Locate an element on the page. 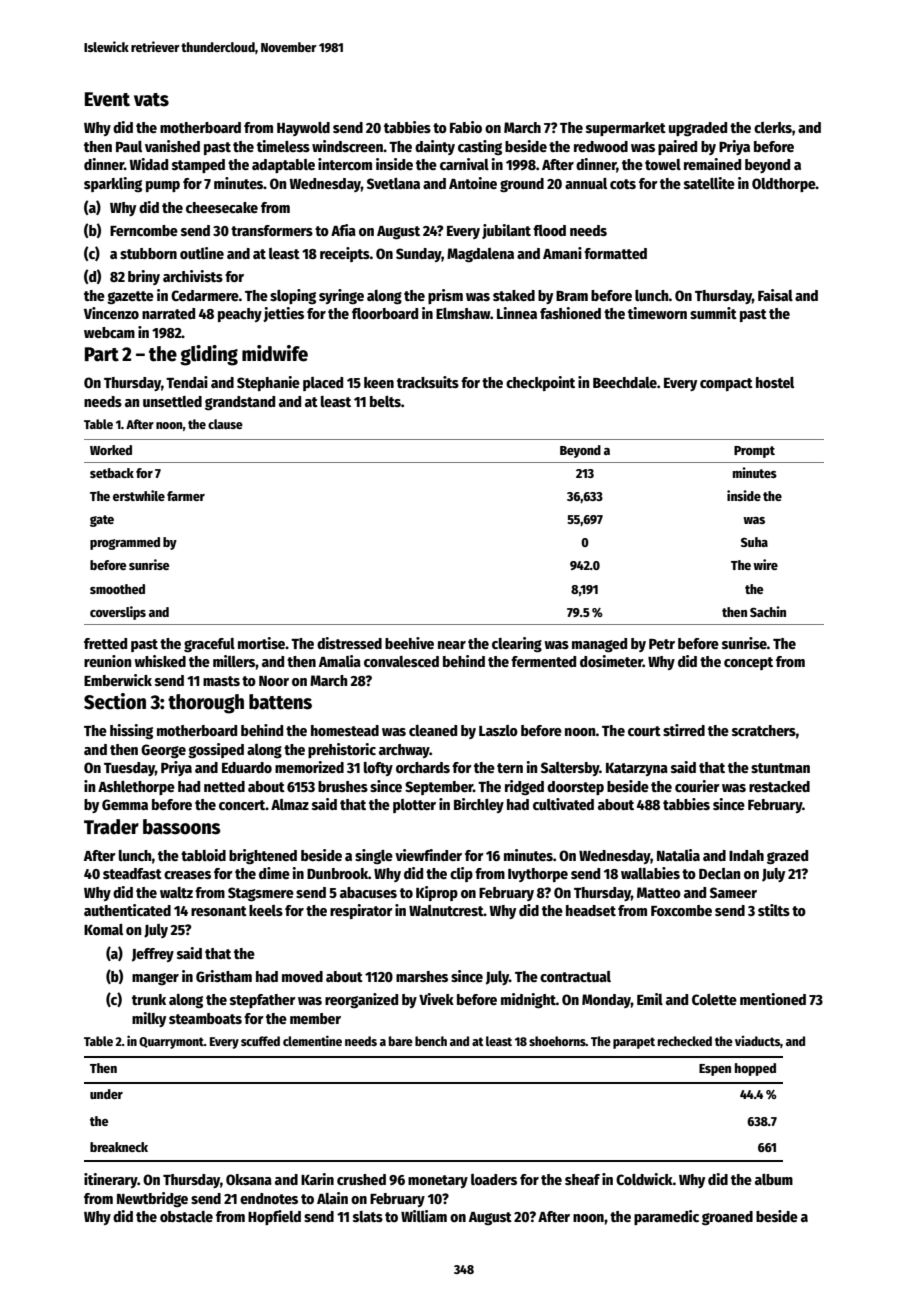 The height and width of the image is (1316, 908). court is located at coordinates (644, 731).
